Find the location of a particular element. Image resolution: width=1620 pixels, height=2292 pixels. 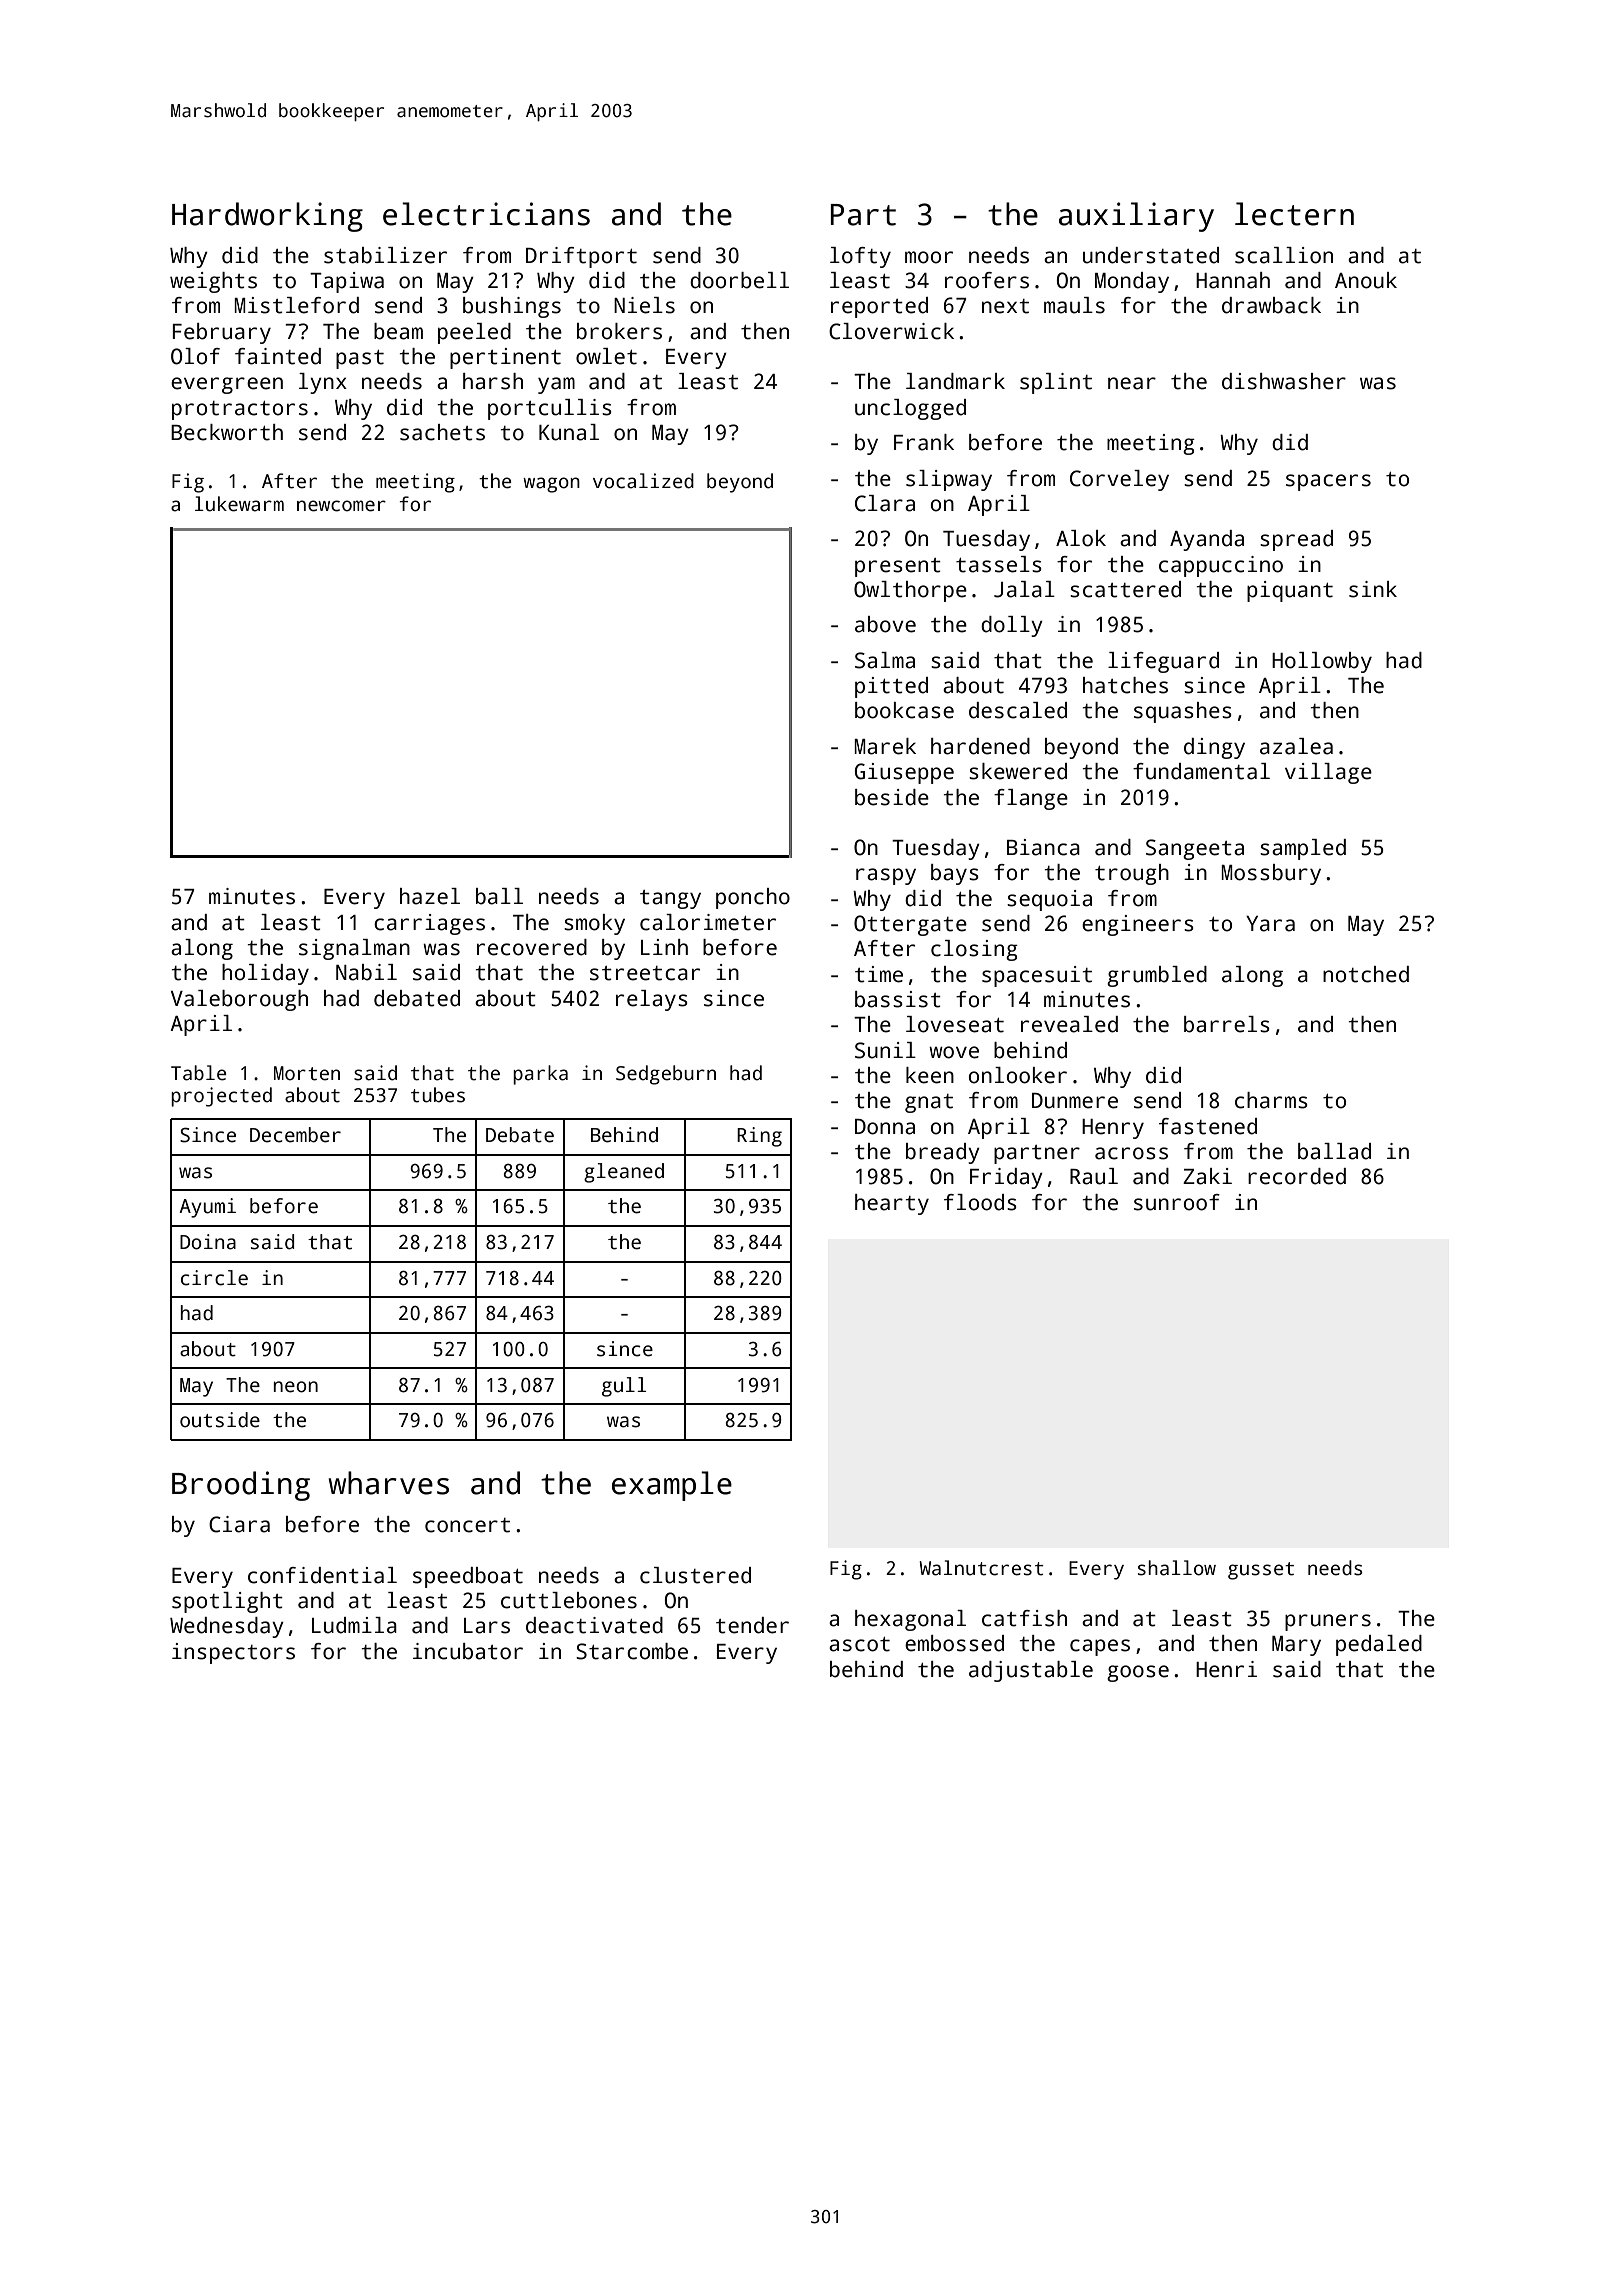

hearty is located at coordinates (892, 1204).
